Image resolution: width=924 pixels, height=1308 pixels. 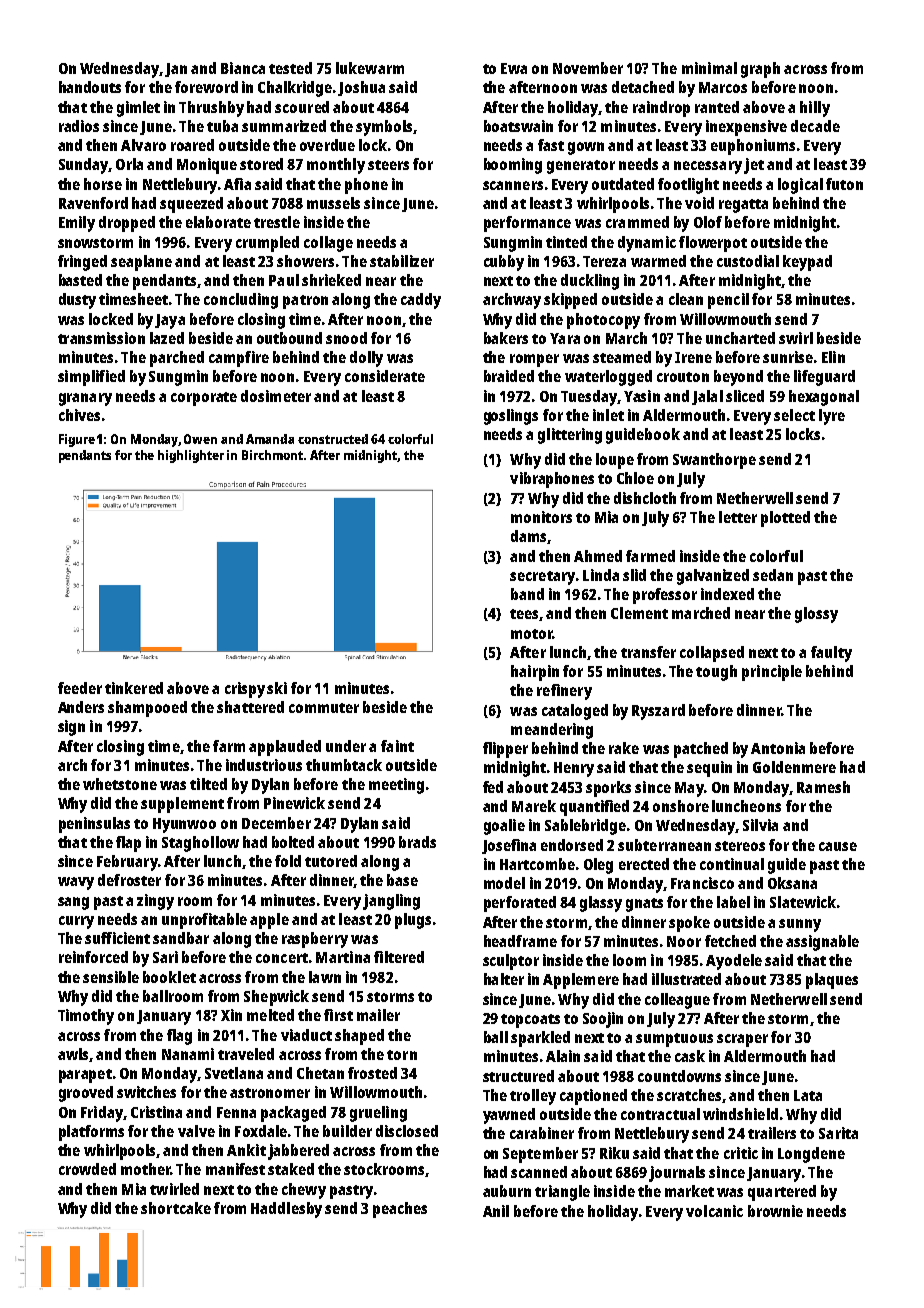 What do you see at coordinates (156, 1112) in the image?
I see `Cristina` at bounding box center [156, 1112].
